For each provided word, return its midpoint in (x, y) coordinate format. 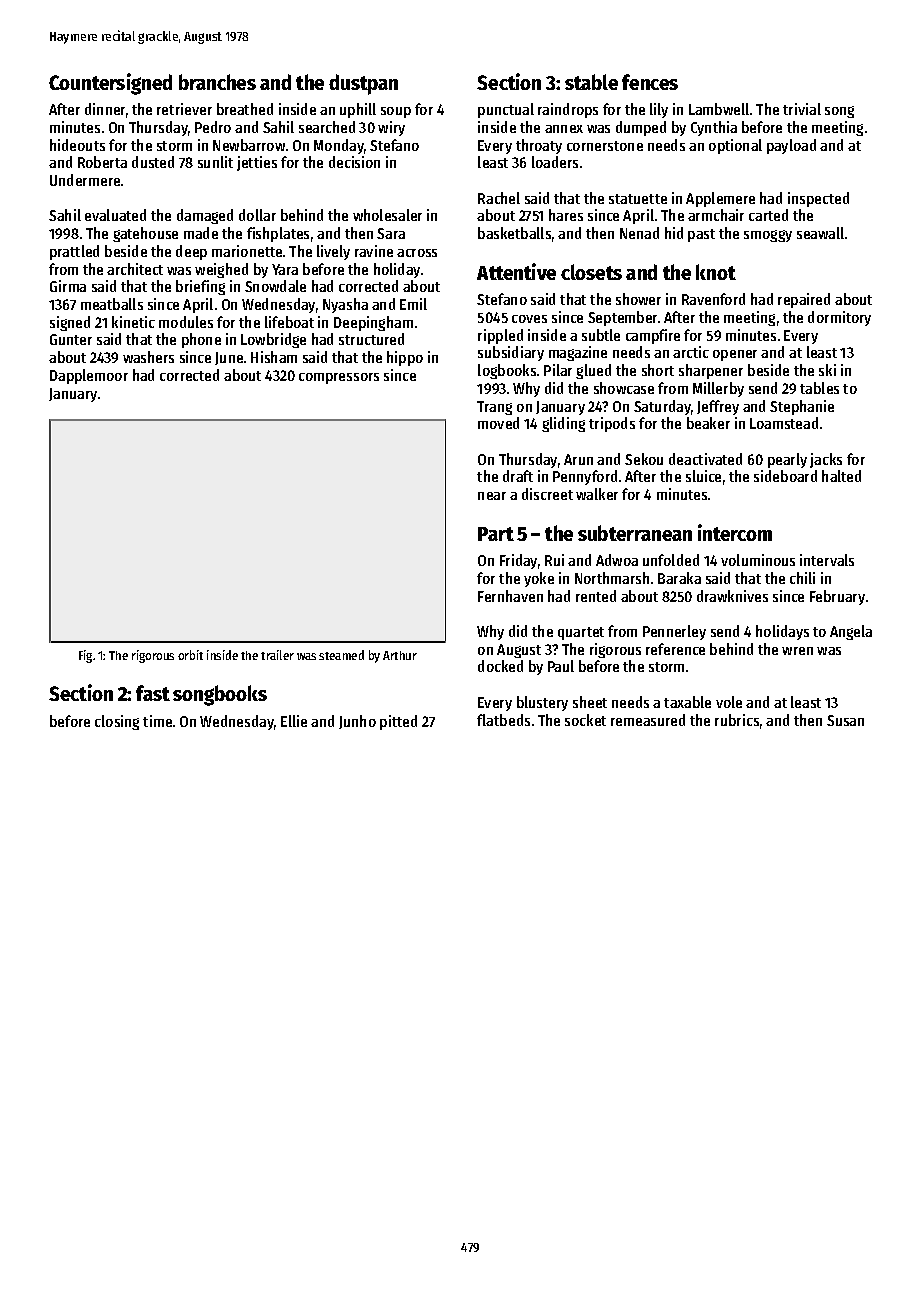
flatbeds (503, 720)
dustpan (363, 84)
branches (217, 82)
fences (650, 82)
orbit (190, 655)
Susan (845, 720)
